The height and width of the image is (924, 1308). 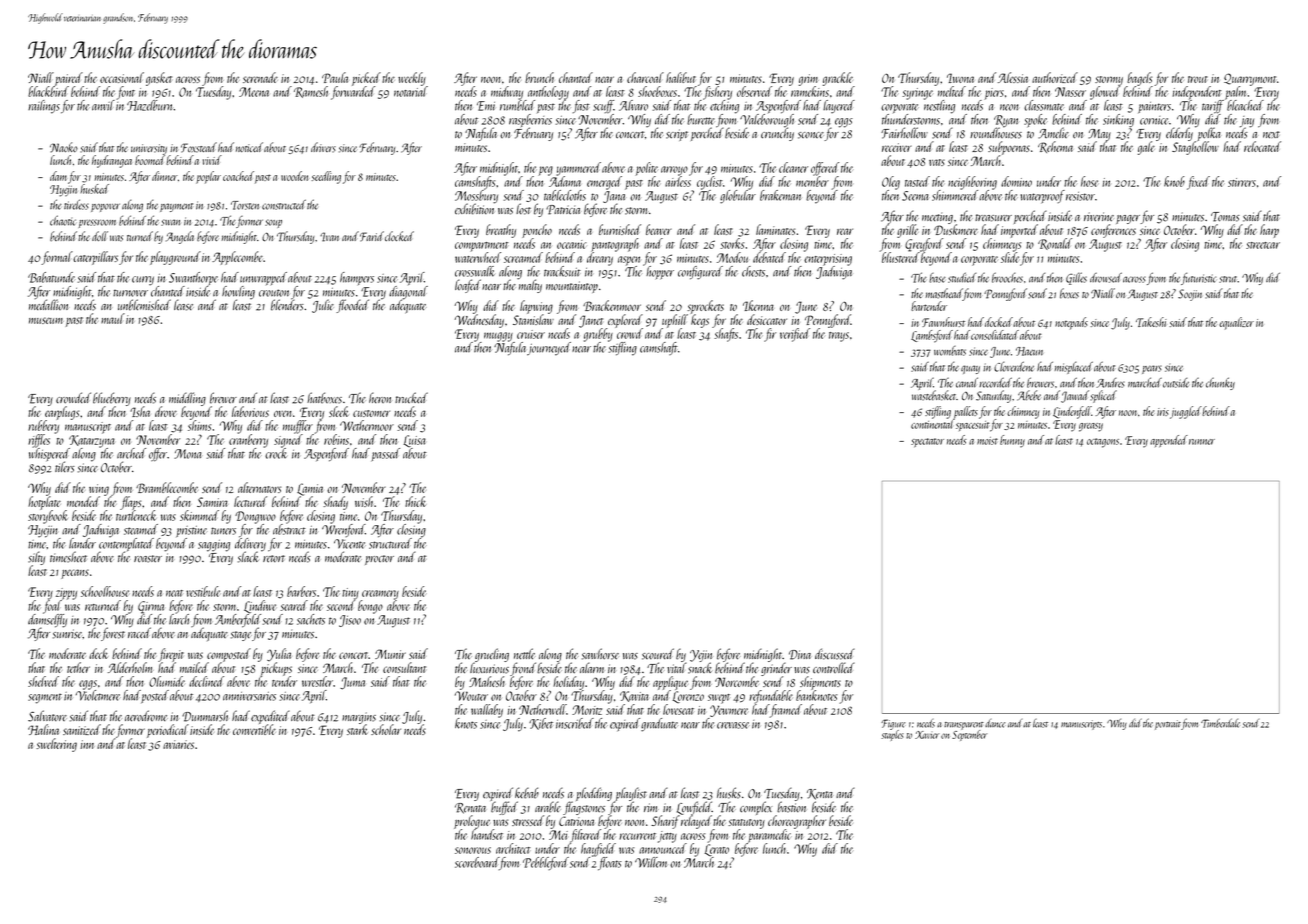 I want to click on continental, so click(x=933, y=424).
